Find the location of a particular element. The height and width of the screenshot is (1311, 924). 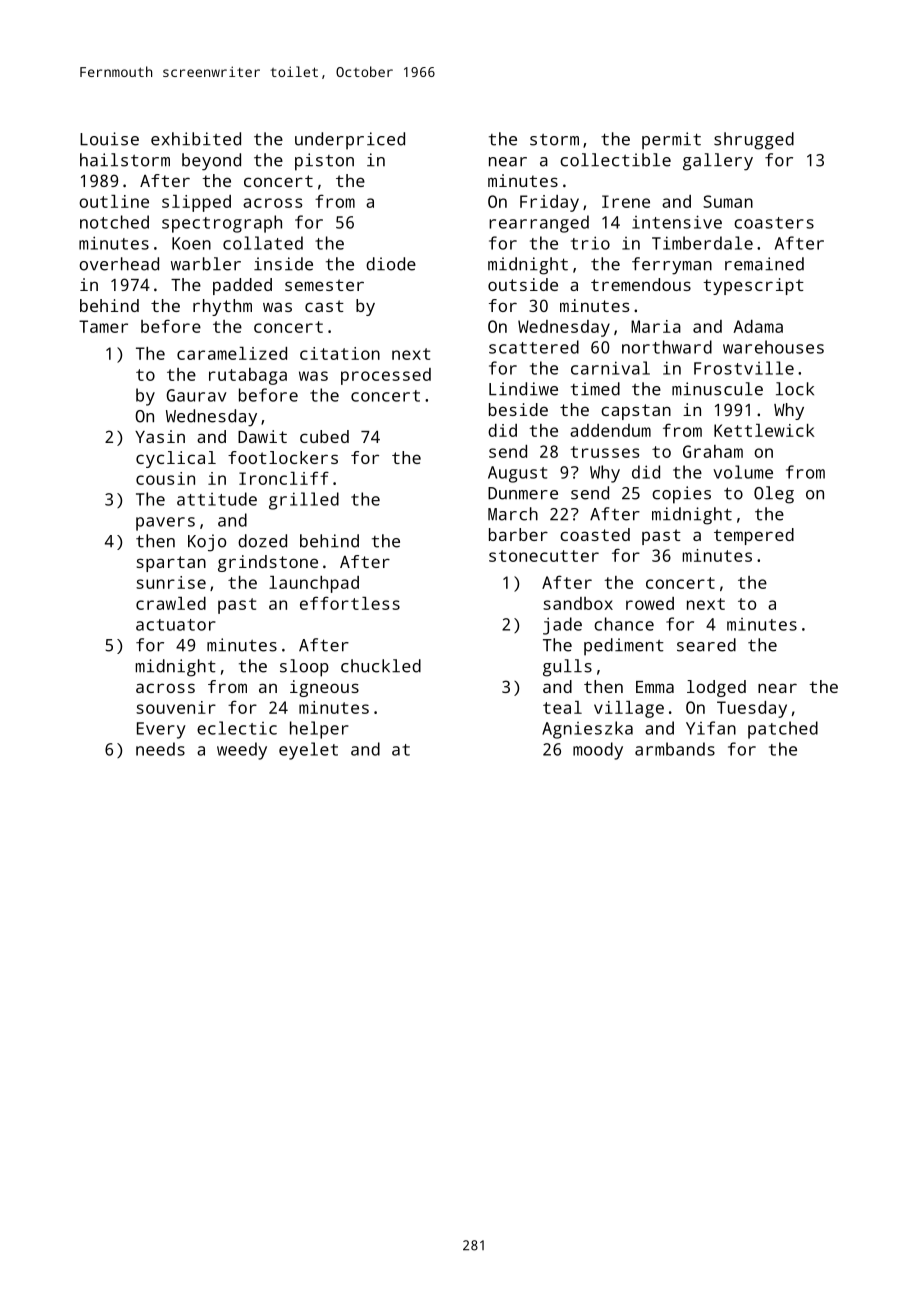

trio is located at coordinates (590, 243).
